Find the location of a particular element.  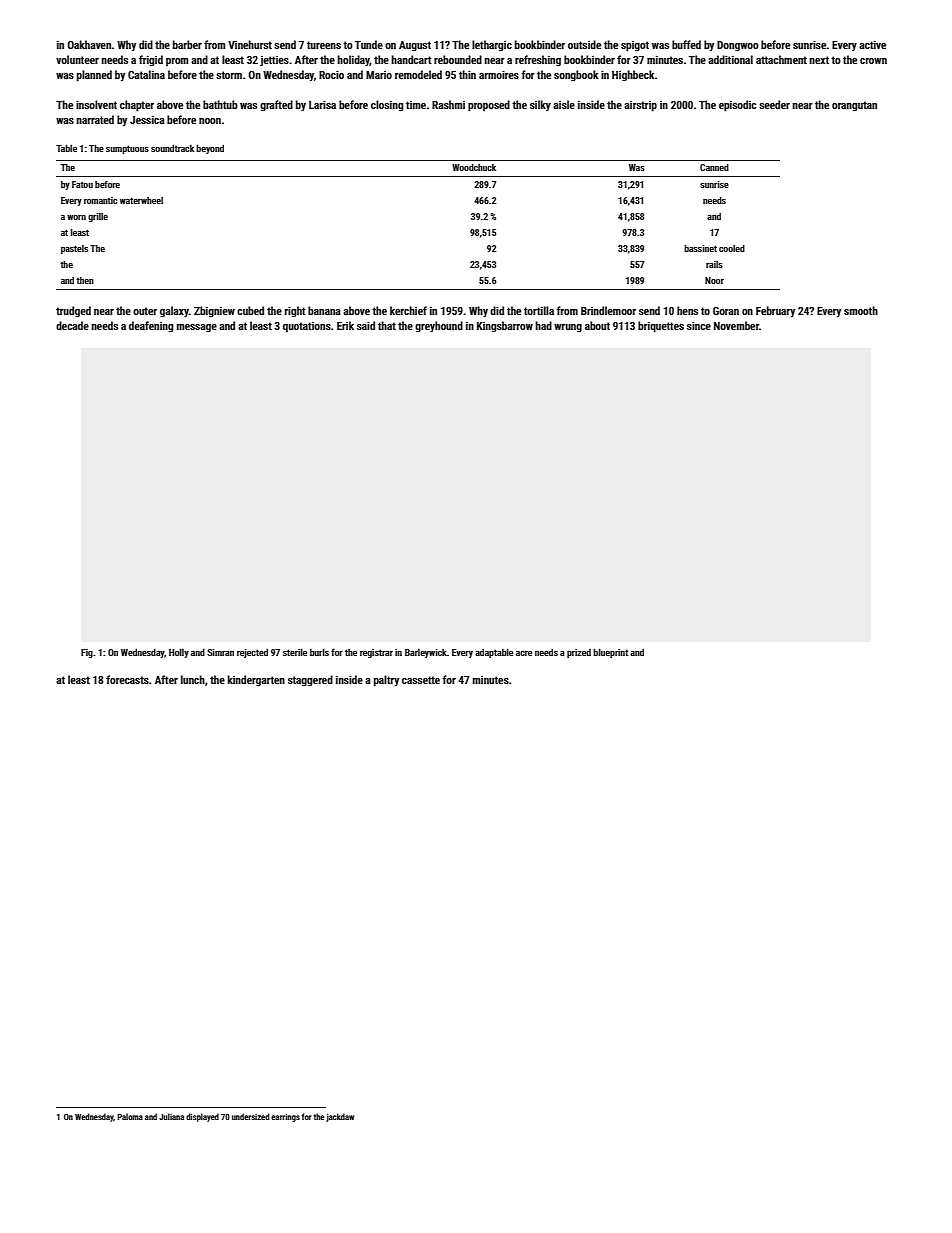

undersized is located at coordinates (250, 1116).
